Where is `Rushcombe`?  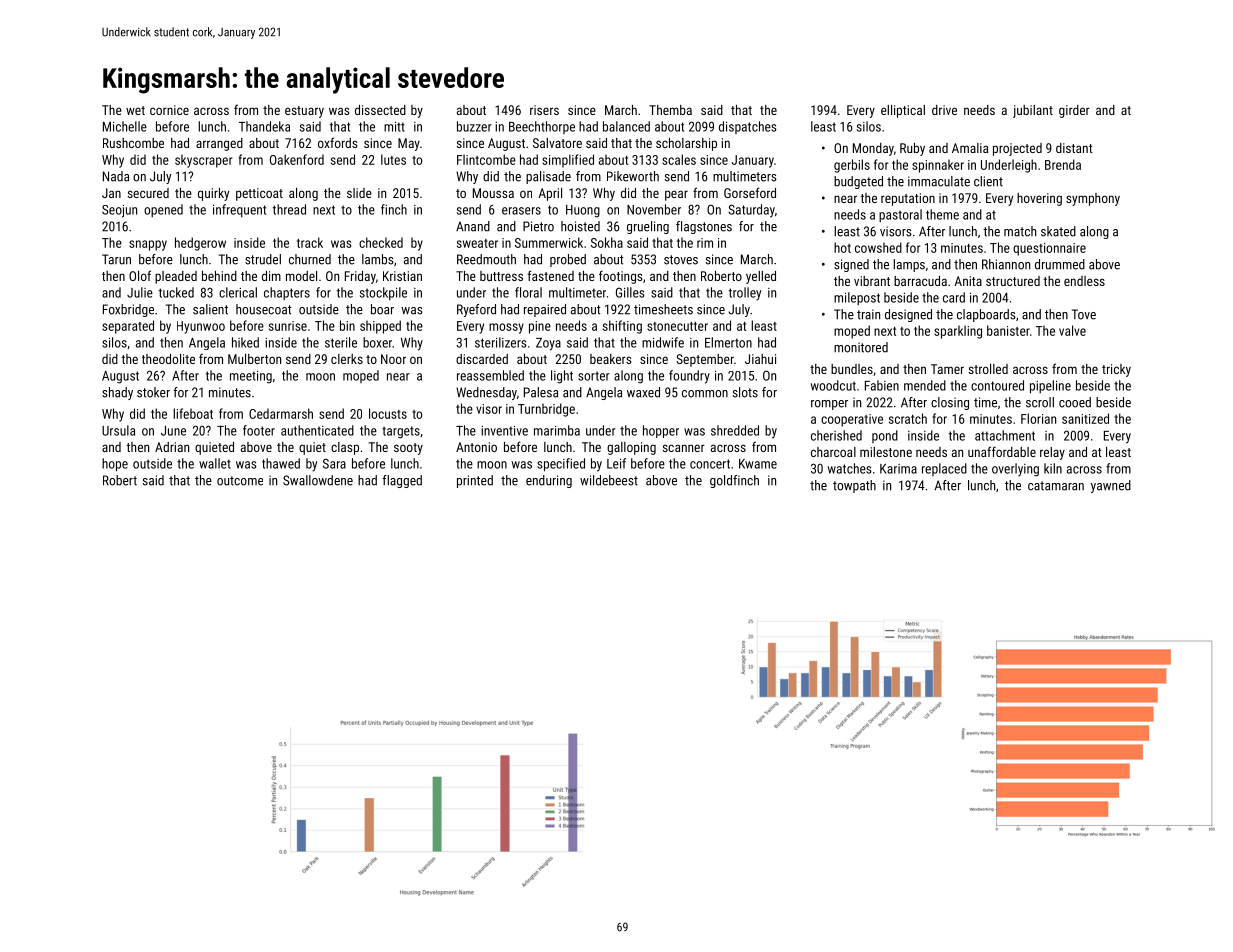
Rushcombe is located at coordinates (133, 143).
